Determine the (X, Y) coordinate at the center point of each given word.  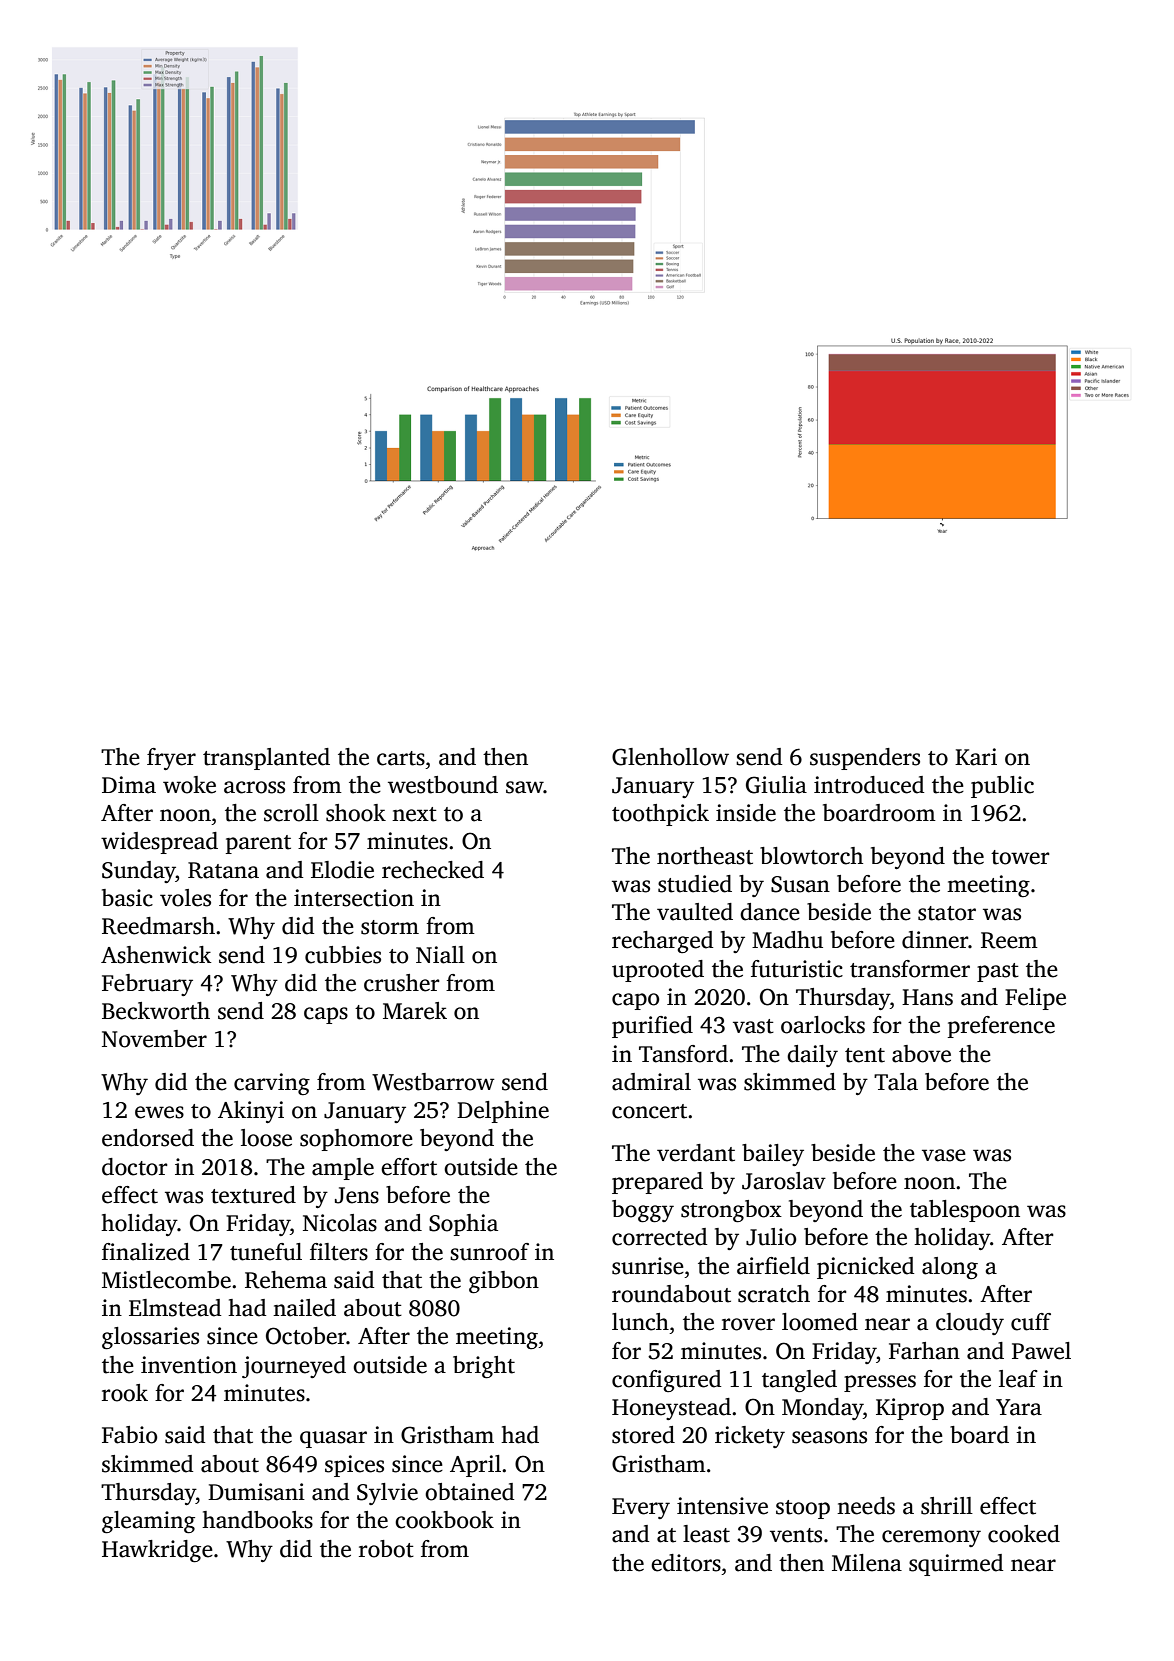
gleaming (148, 1522)
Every (641, 1508)
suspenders (865, 759)
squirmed (956, 1565)
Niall (440, 955)
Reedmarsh (158, 926)
